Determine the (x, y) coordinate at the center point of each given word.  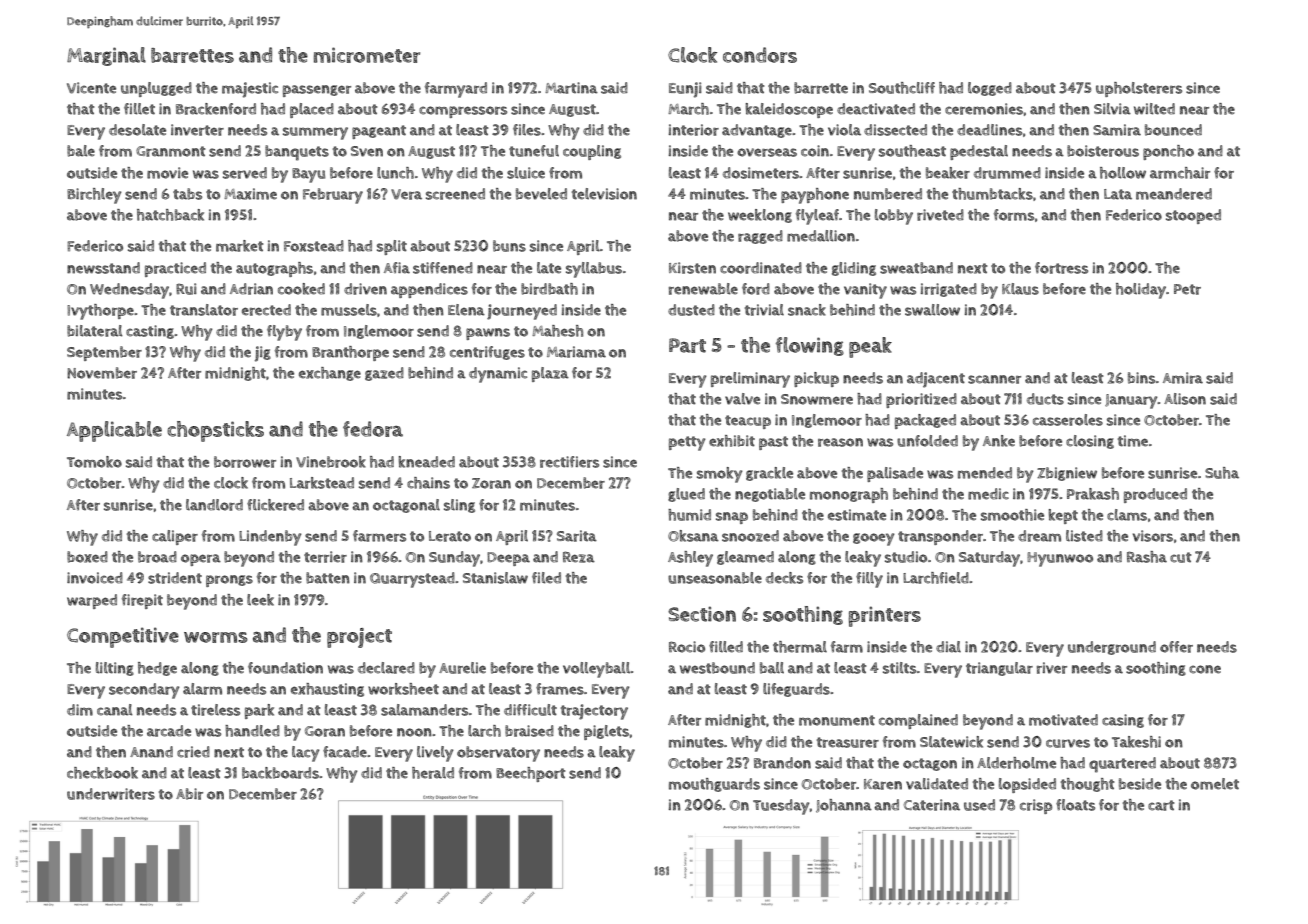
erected (266, 310)
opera (201, 560)
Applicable (114, 431)
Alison (1185, 399)
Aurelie (462, 668)
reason (840, 442)
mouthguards (714, 785)
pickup (816, 379)
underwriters (111, 794)
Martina (571, 88)
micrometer (367, 55)
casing (1123, 721)
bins (1142, 378)
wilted (1154, 109)
